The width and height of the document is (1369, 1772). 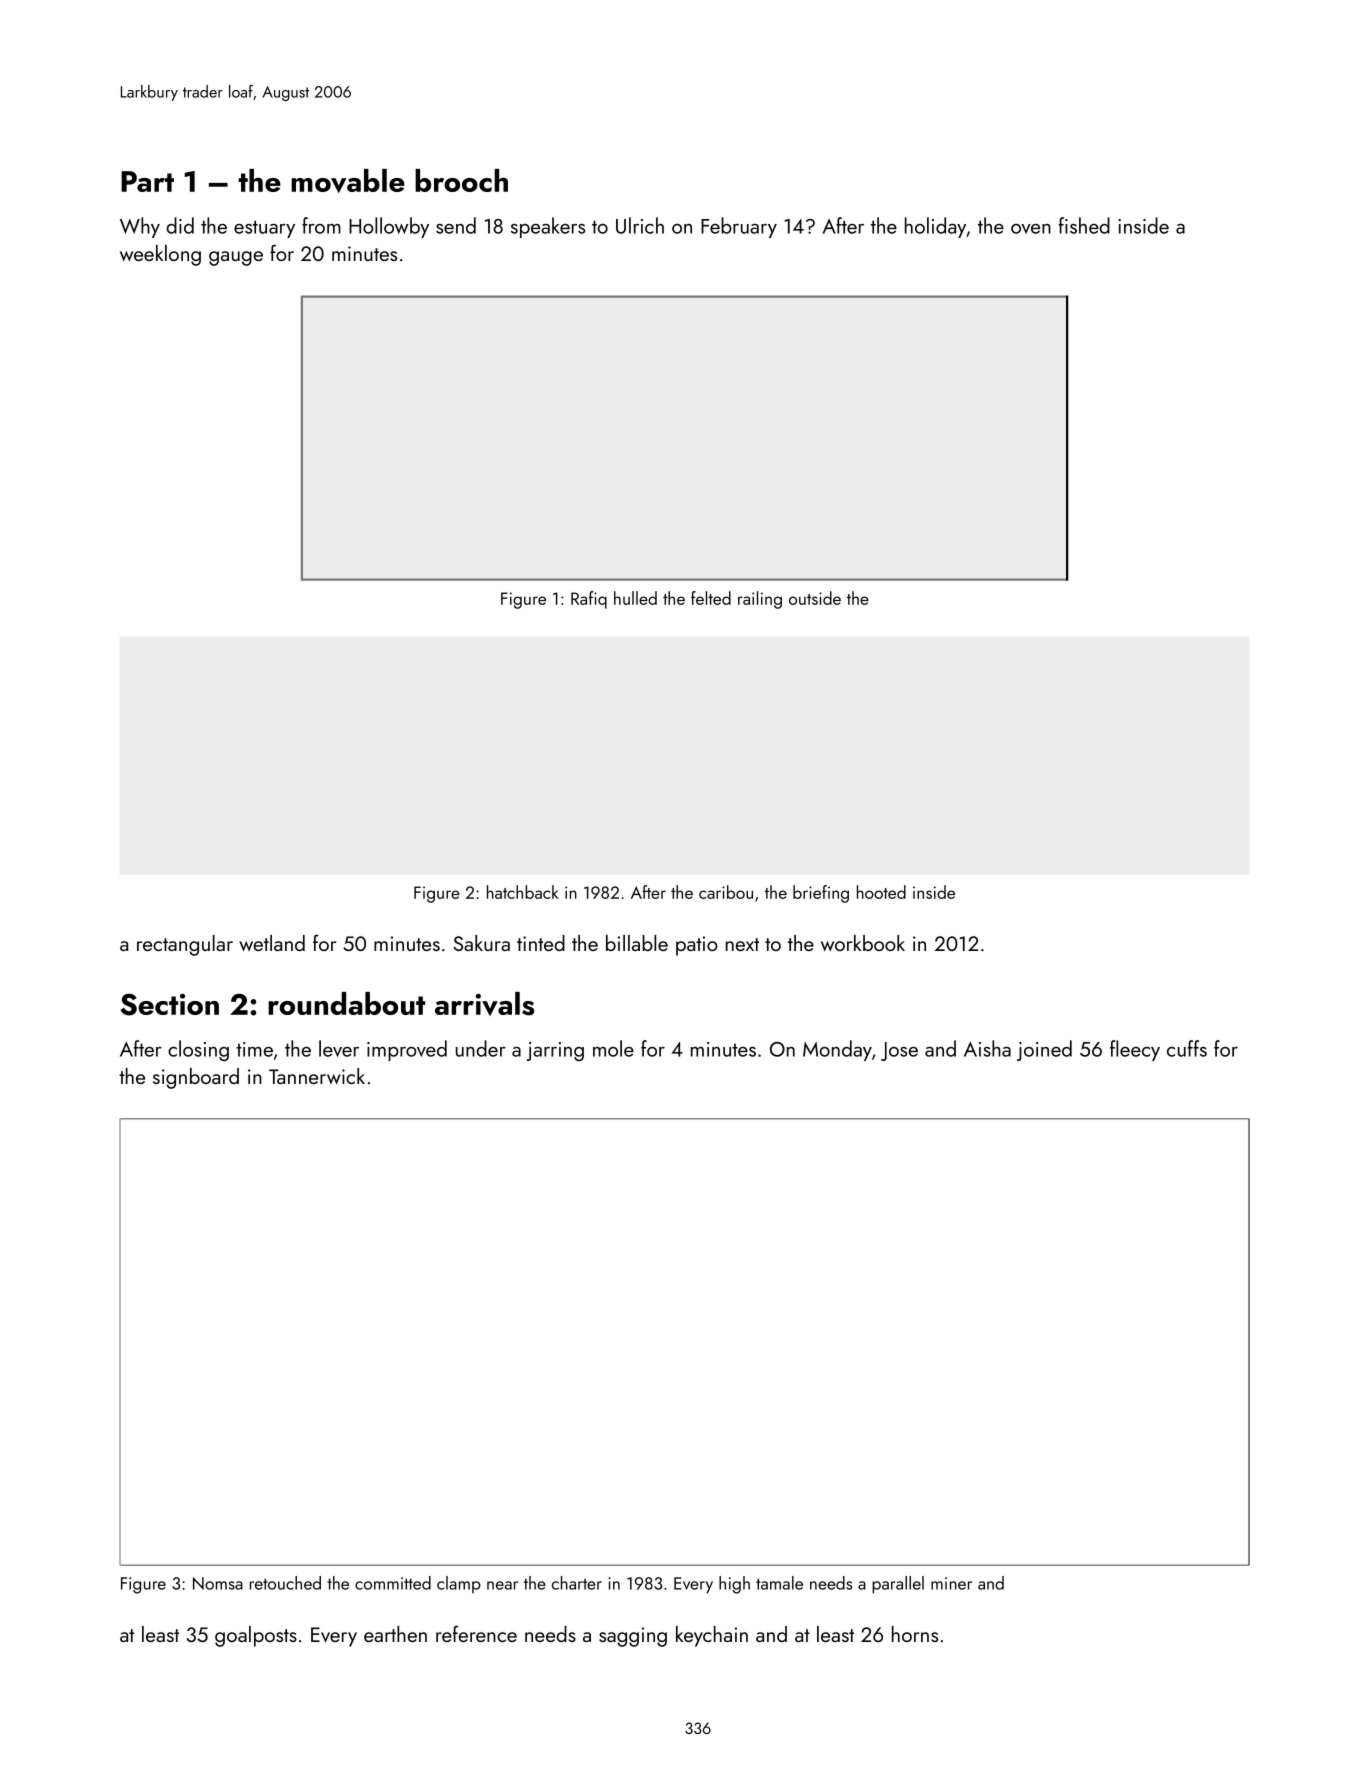 I want to click on hooted, so click(x=881, y=892).
